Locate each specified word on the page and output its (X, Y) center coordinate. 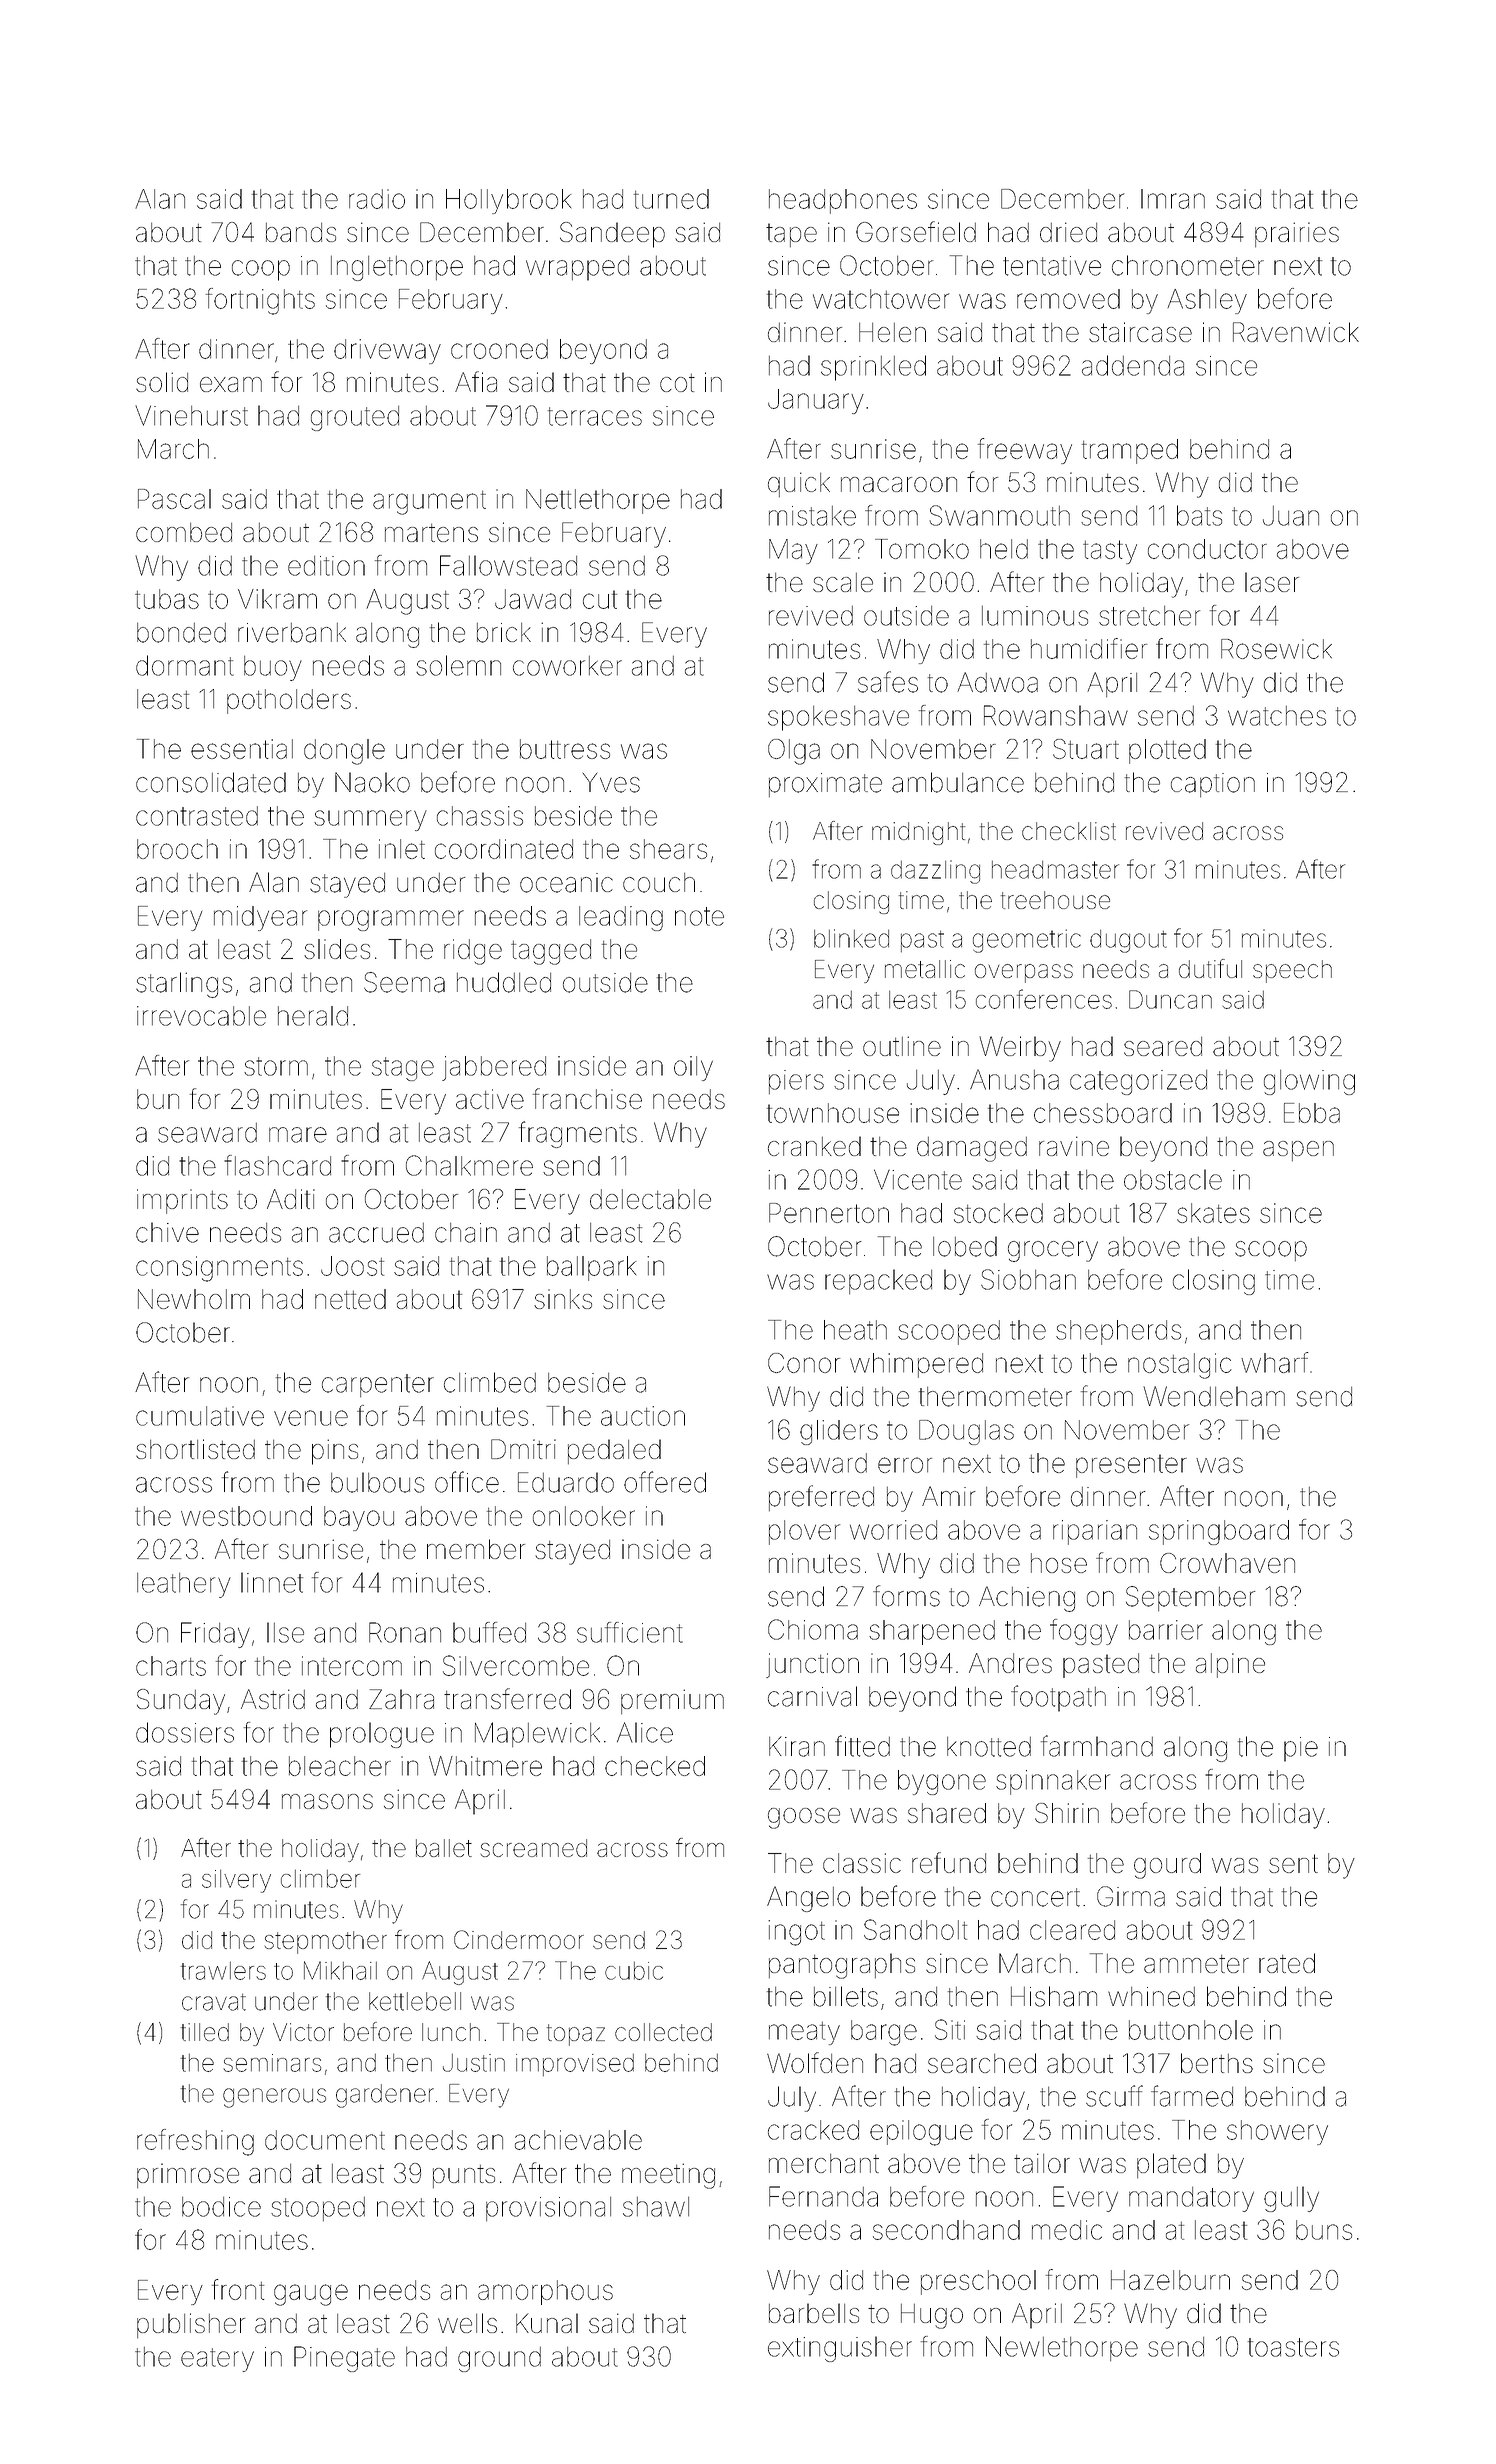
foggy (1084, 1632)
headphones (843, 201)
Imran (1173, 199)
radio (377, 199)
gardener (385, 2096)
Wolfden (815, 2062)
